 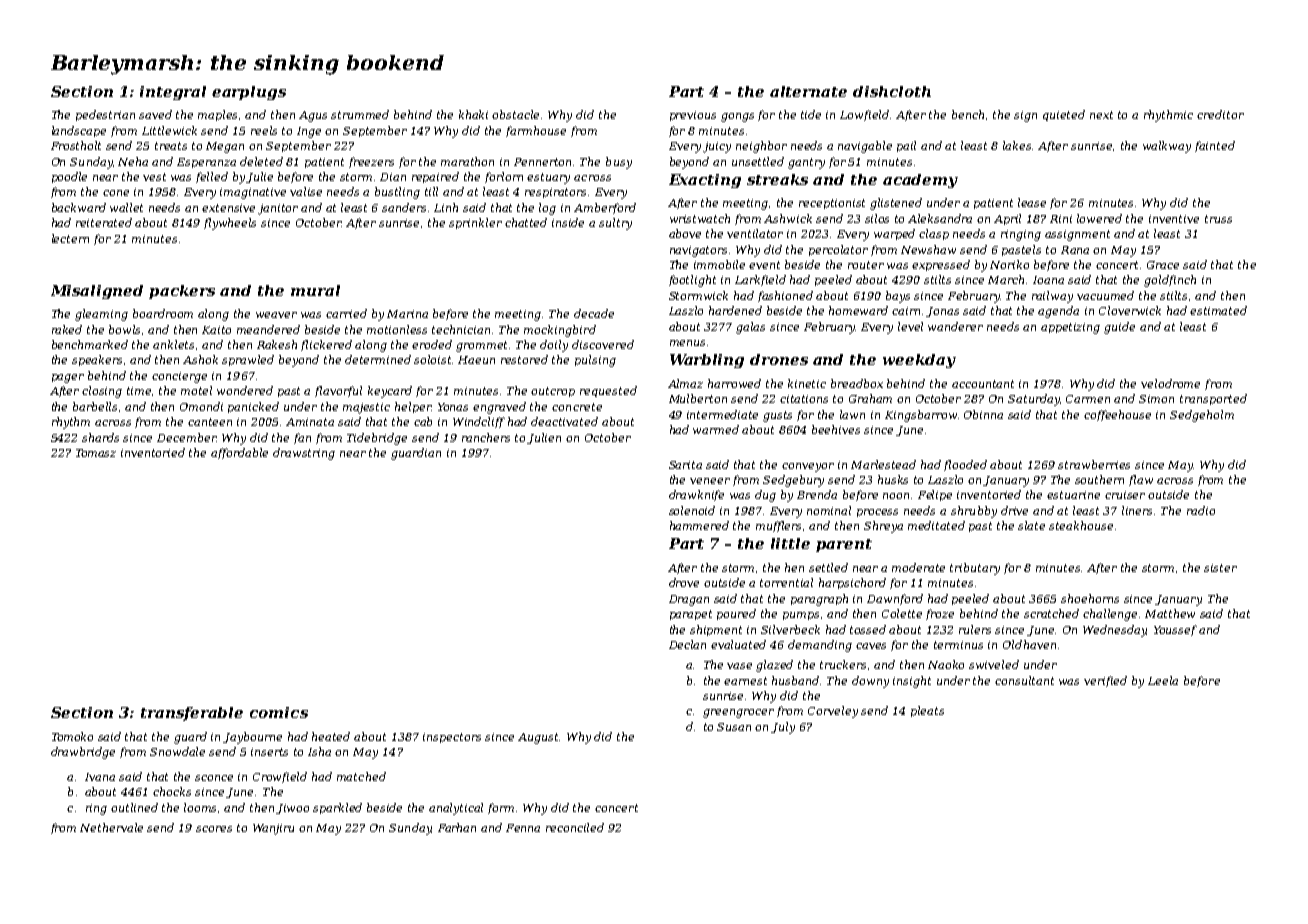 What do you see at coordinates (67, 329) in the screenshot?
I see `raked` at bounding box center [67, 329].
